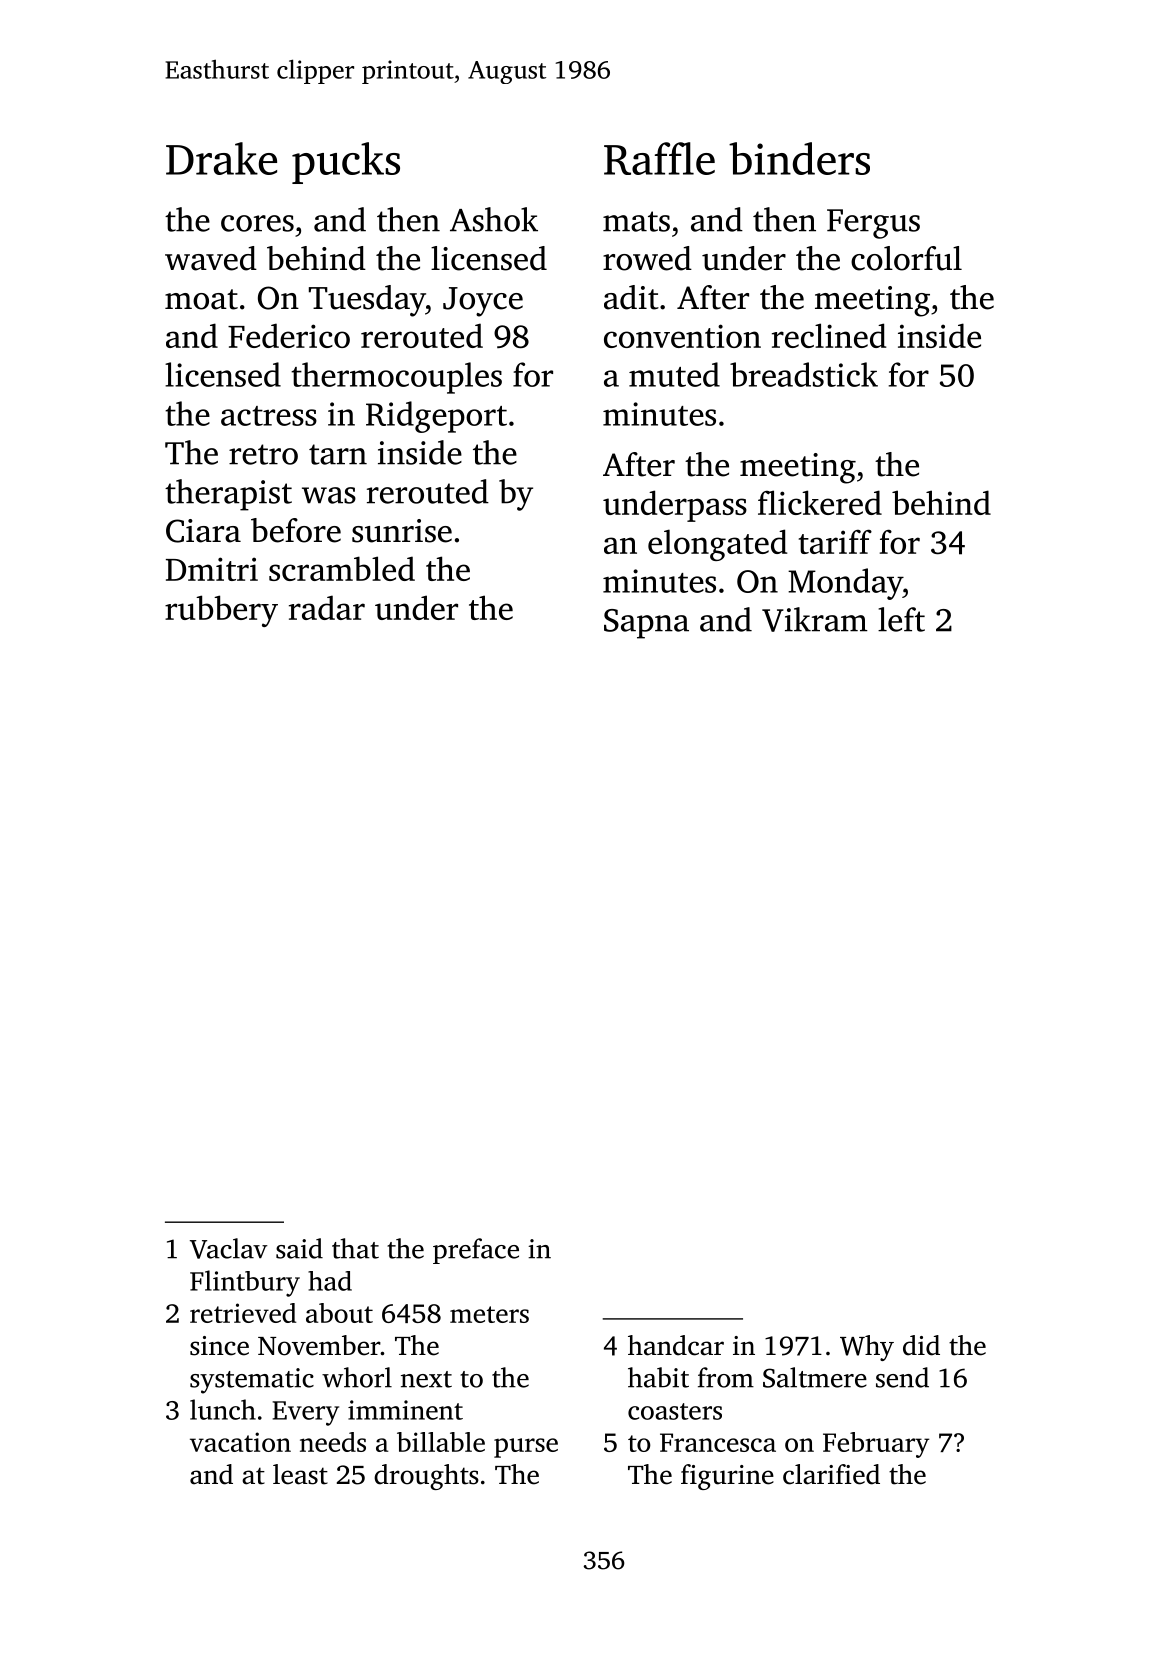 The height and width of the screenshot is (1654, 1165). I want to click on Drake, so click(221, 158).
